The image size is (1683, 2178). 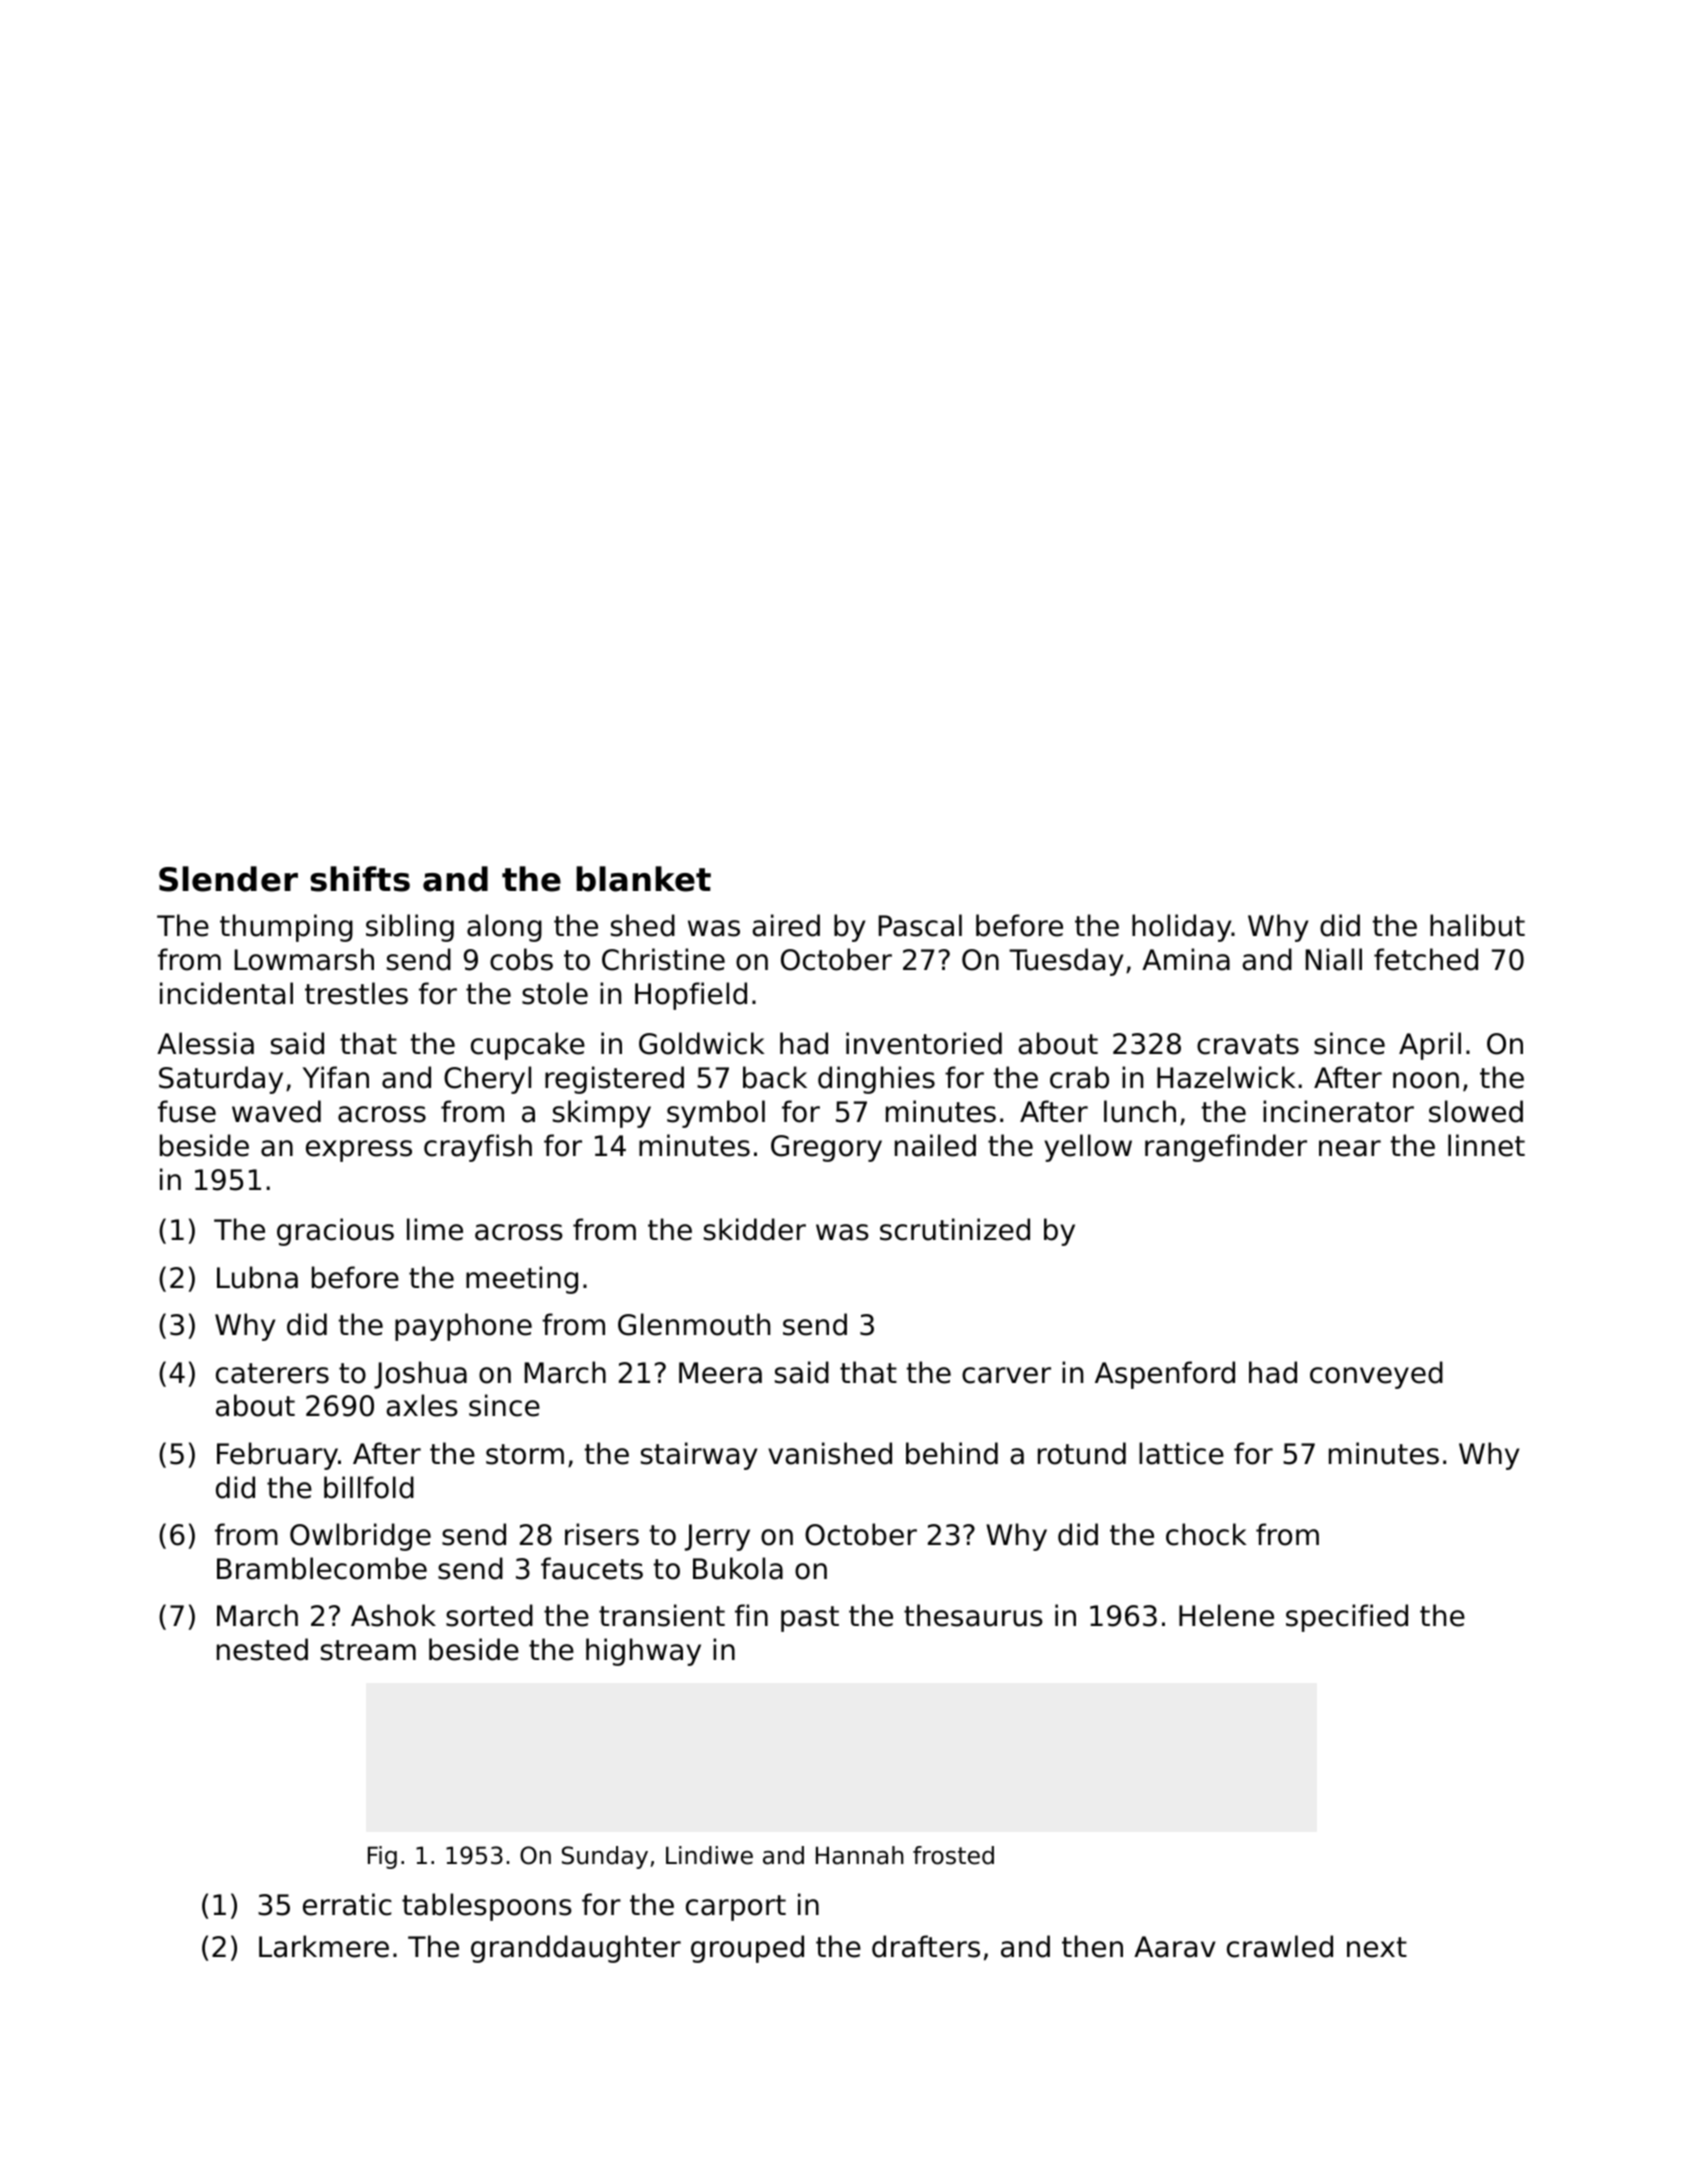 I want to click on Fig, so click(x=382, y=1857).
